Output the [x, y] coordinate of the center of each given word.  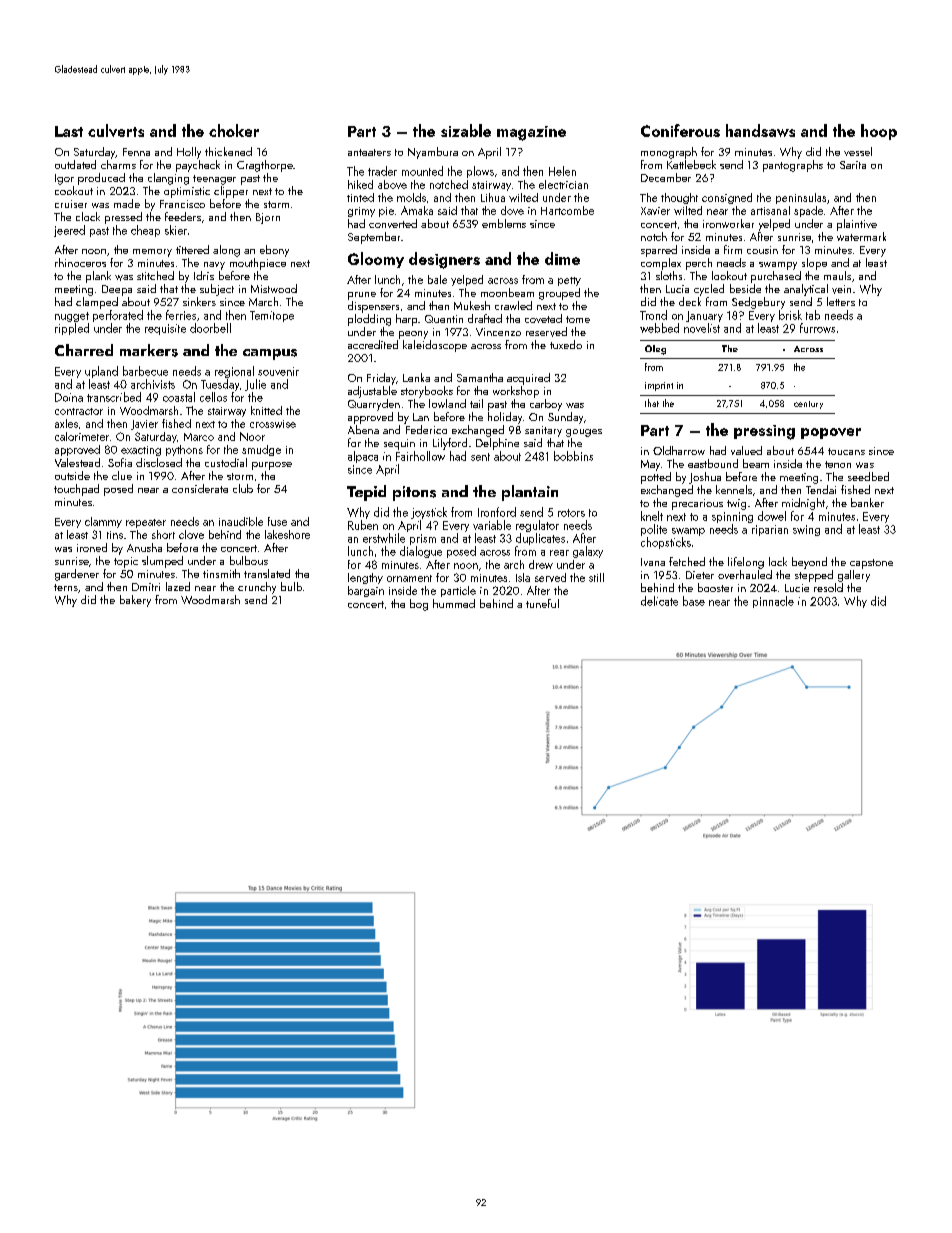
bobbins [573, 456]
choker [234, 130]
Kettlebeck [691, 164]
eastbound [713, 463]
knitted [266, 410]
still [596, 577]
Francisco [182, 204]
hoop [879, 132]
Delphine [497, 444]
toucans [846, 451]
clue [122, 475]
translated [267, 573]
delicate [659, 601]
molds [411, 197]
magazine [531, 133]
